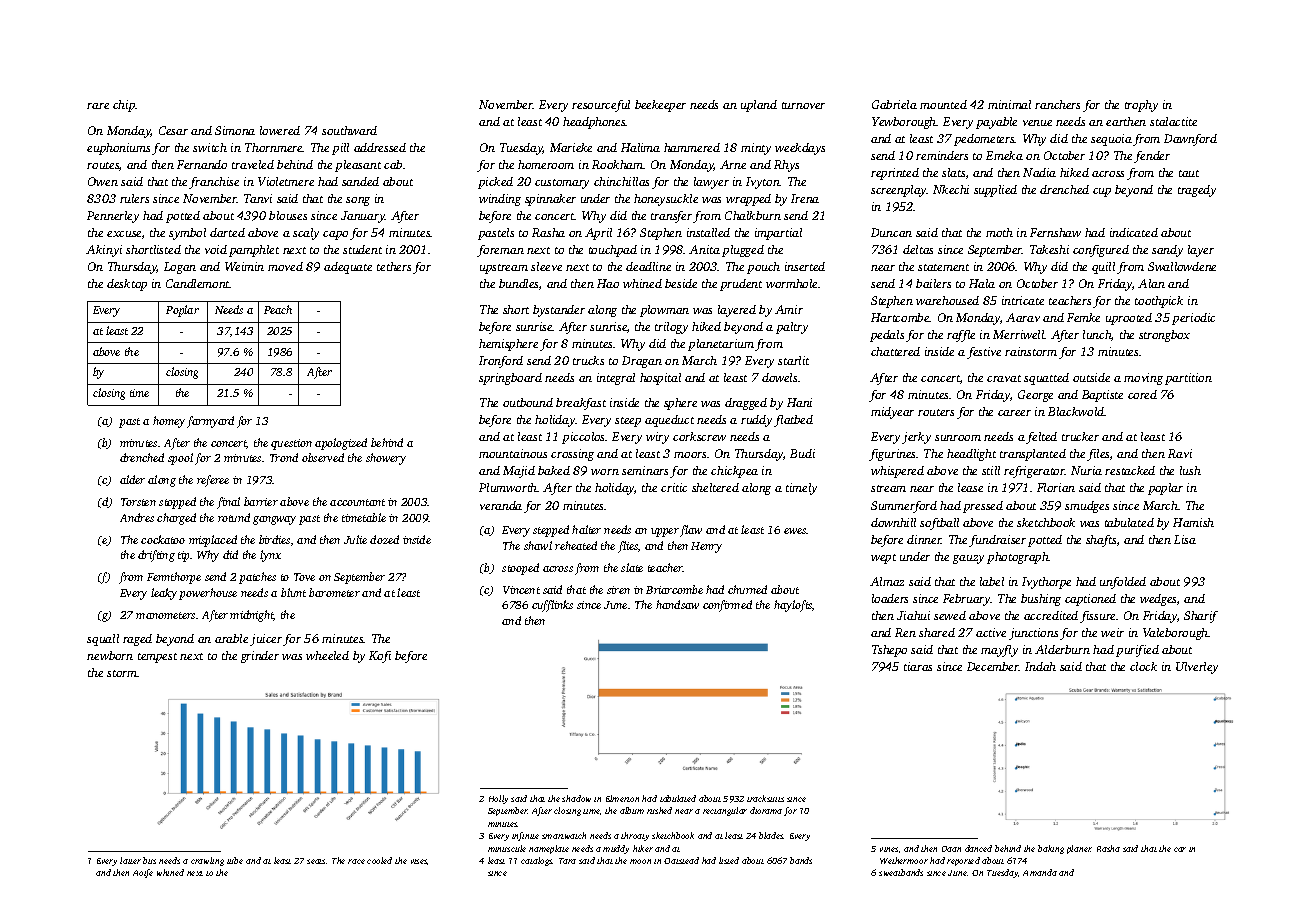 The image size is (1308, 924). I want to click on figurines, so click(893, 455).
